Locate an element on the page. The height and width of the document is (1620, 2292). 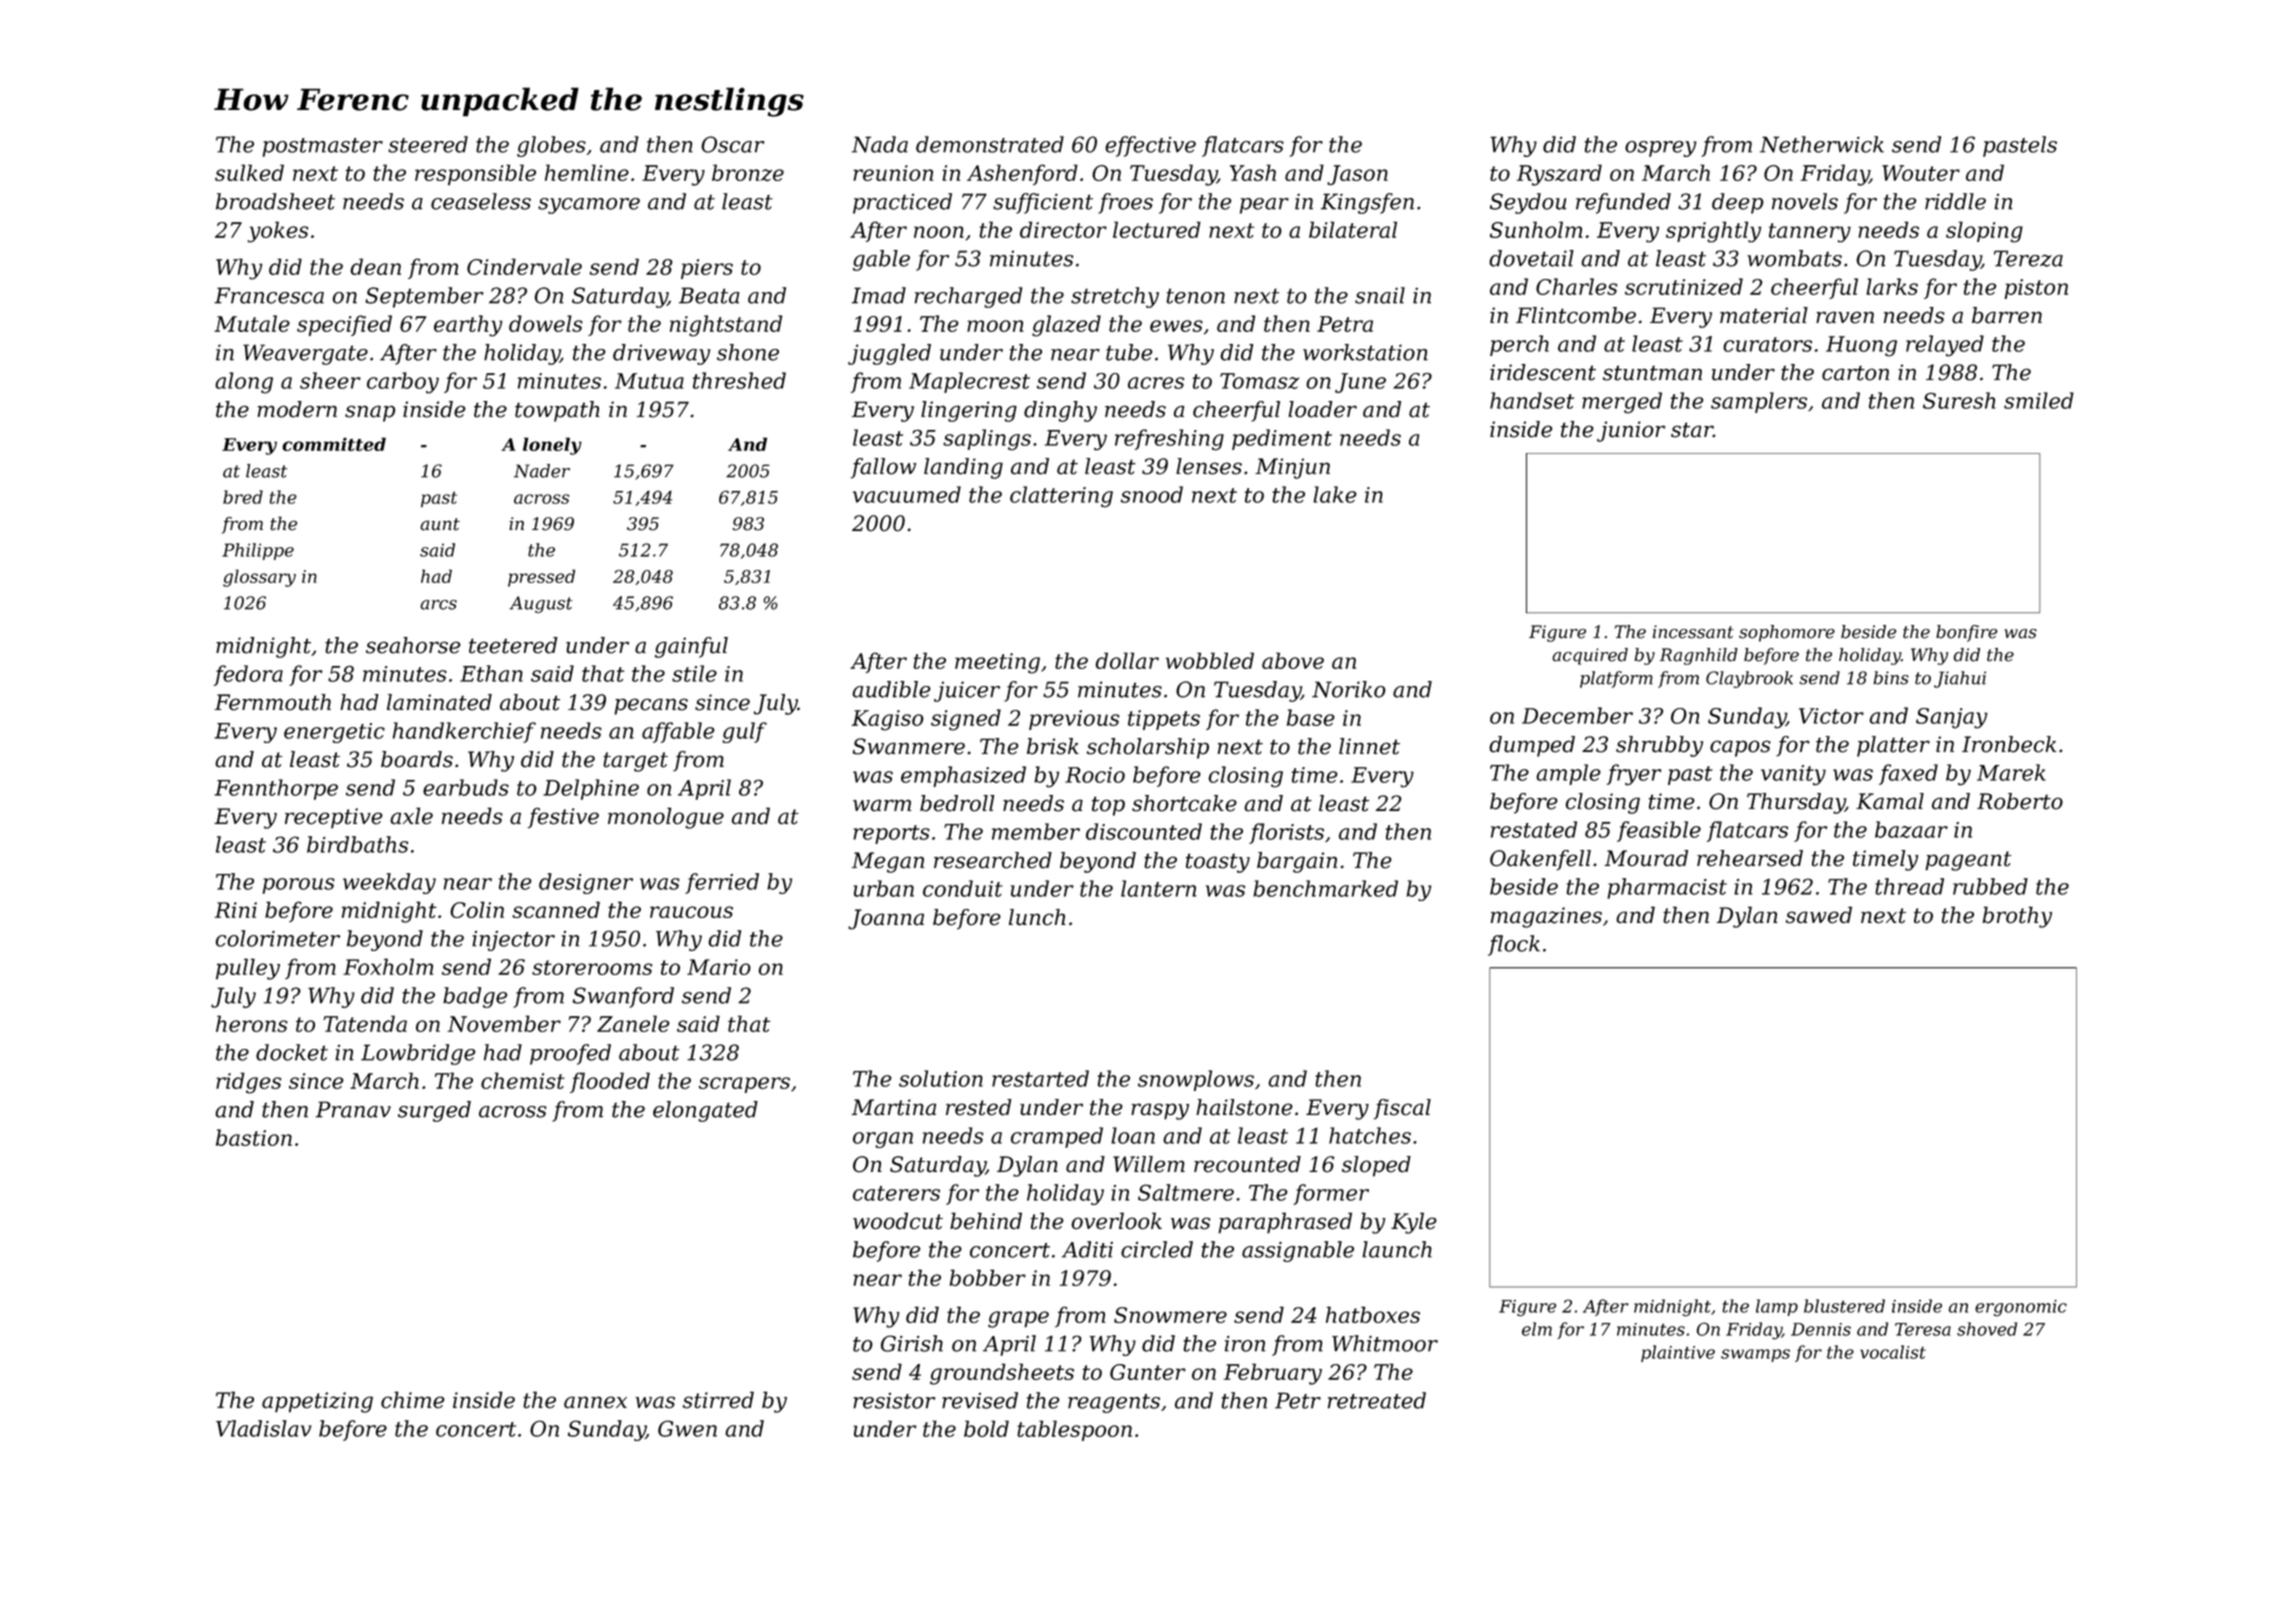
lamp is located at coordinates (1777, 1307).
